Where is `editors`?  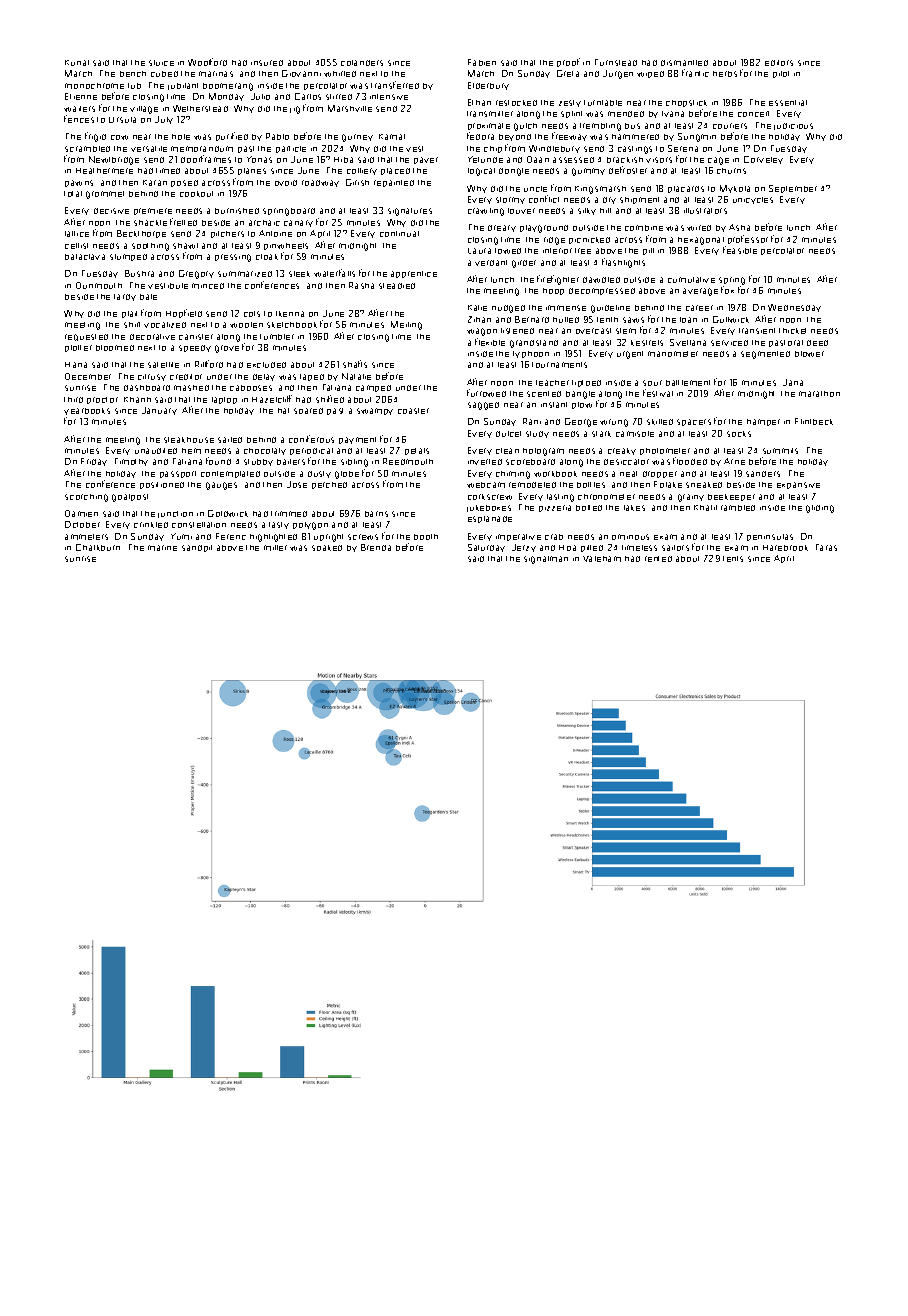 editors is located at coordinates (779, 63).
